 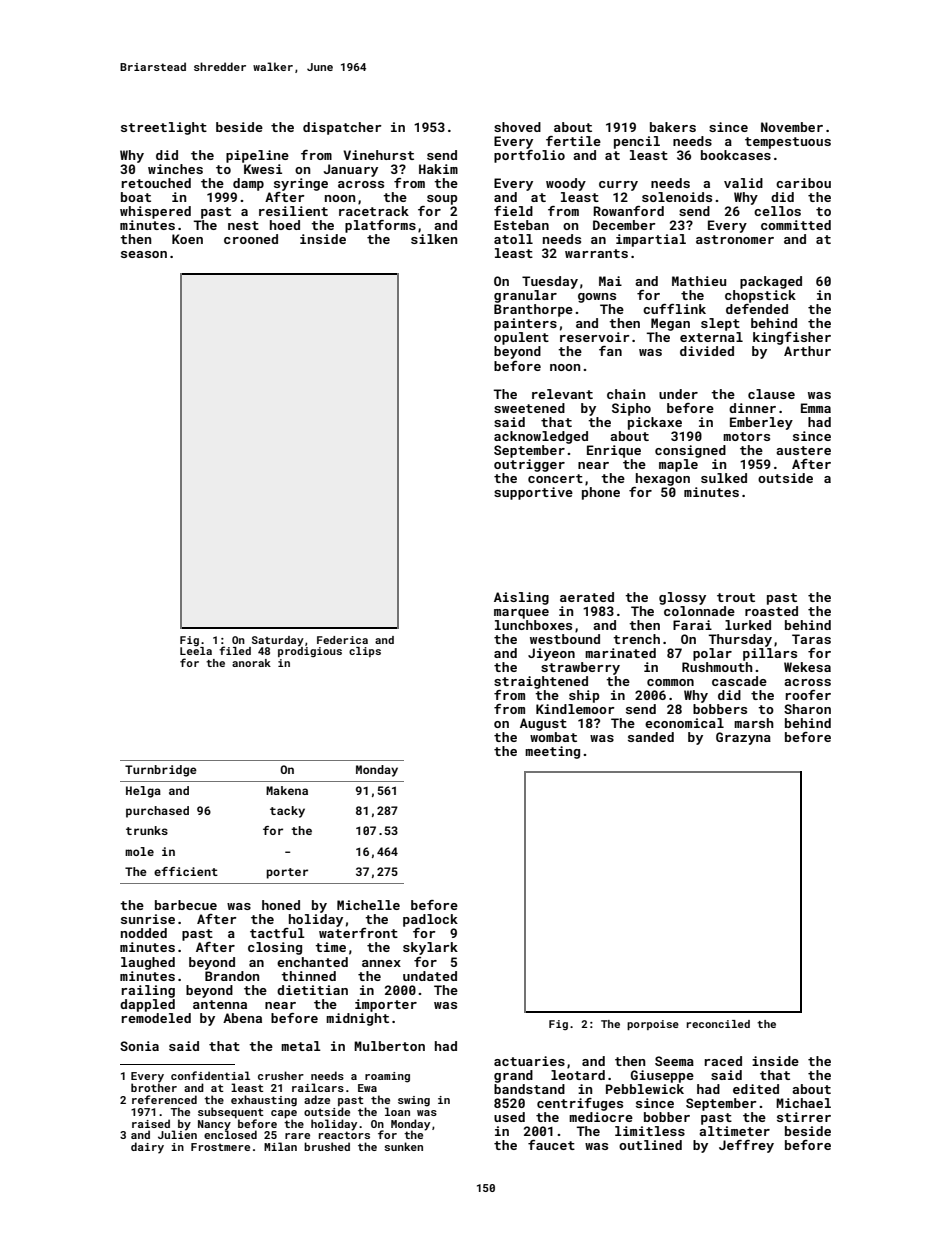 What do you see at coordinates (342, 128) in the screenshot?
I see `dispatcher` at bounding box center [342, 128].
